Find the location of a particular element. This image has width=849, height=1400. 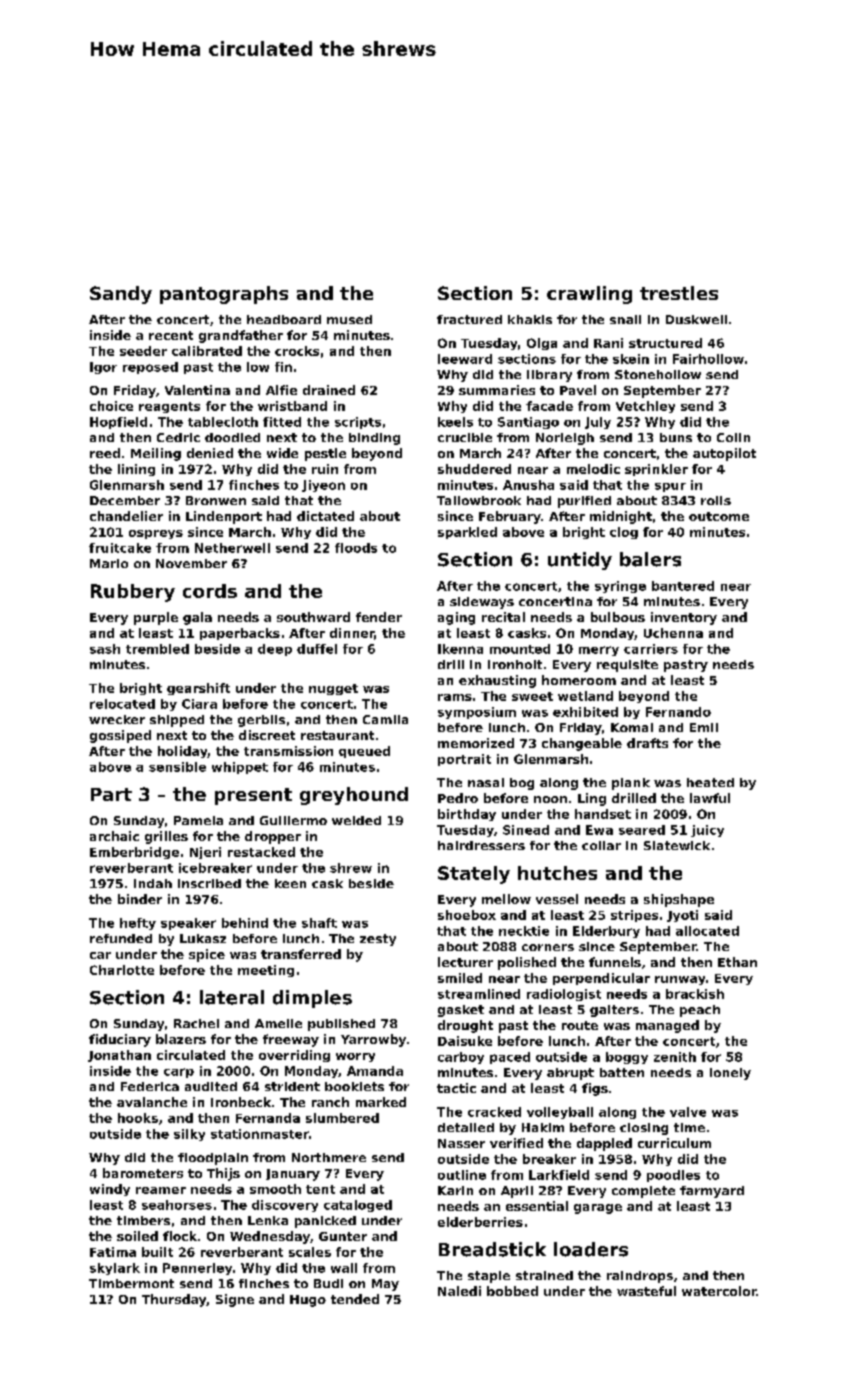

scripts is located at coordinates (358, 423).
